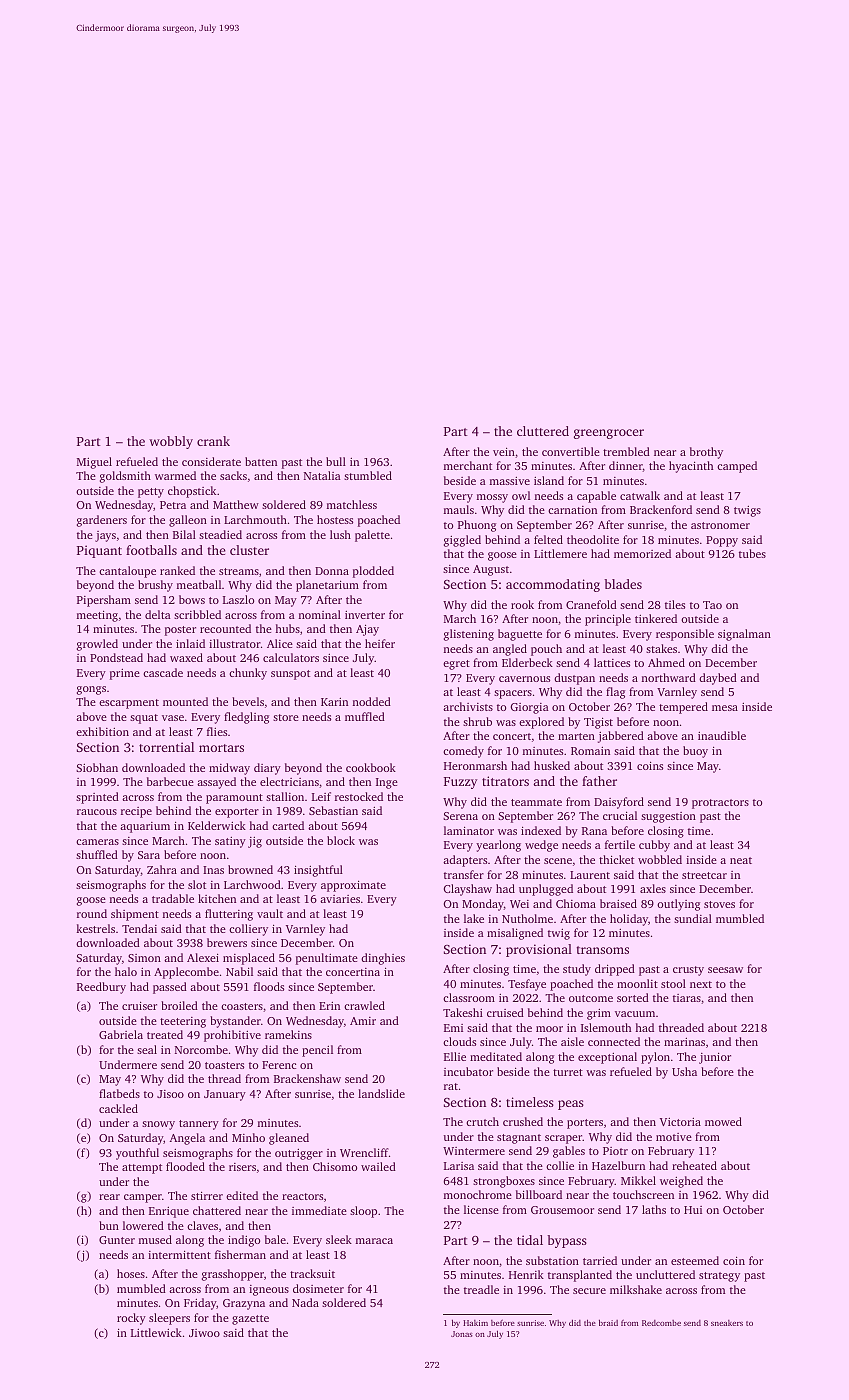  What do you see at coordinates (723, 1121) in the screenshot?
I see `mowed` at bounding box center [723, 1121].
